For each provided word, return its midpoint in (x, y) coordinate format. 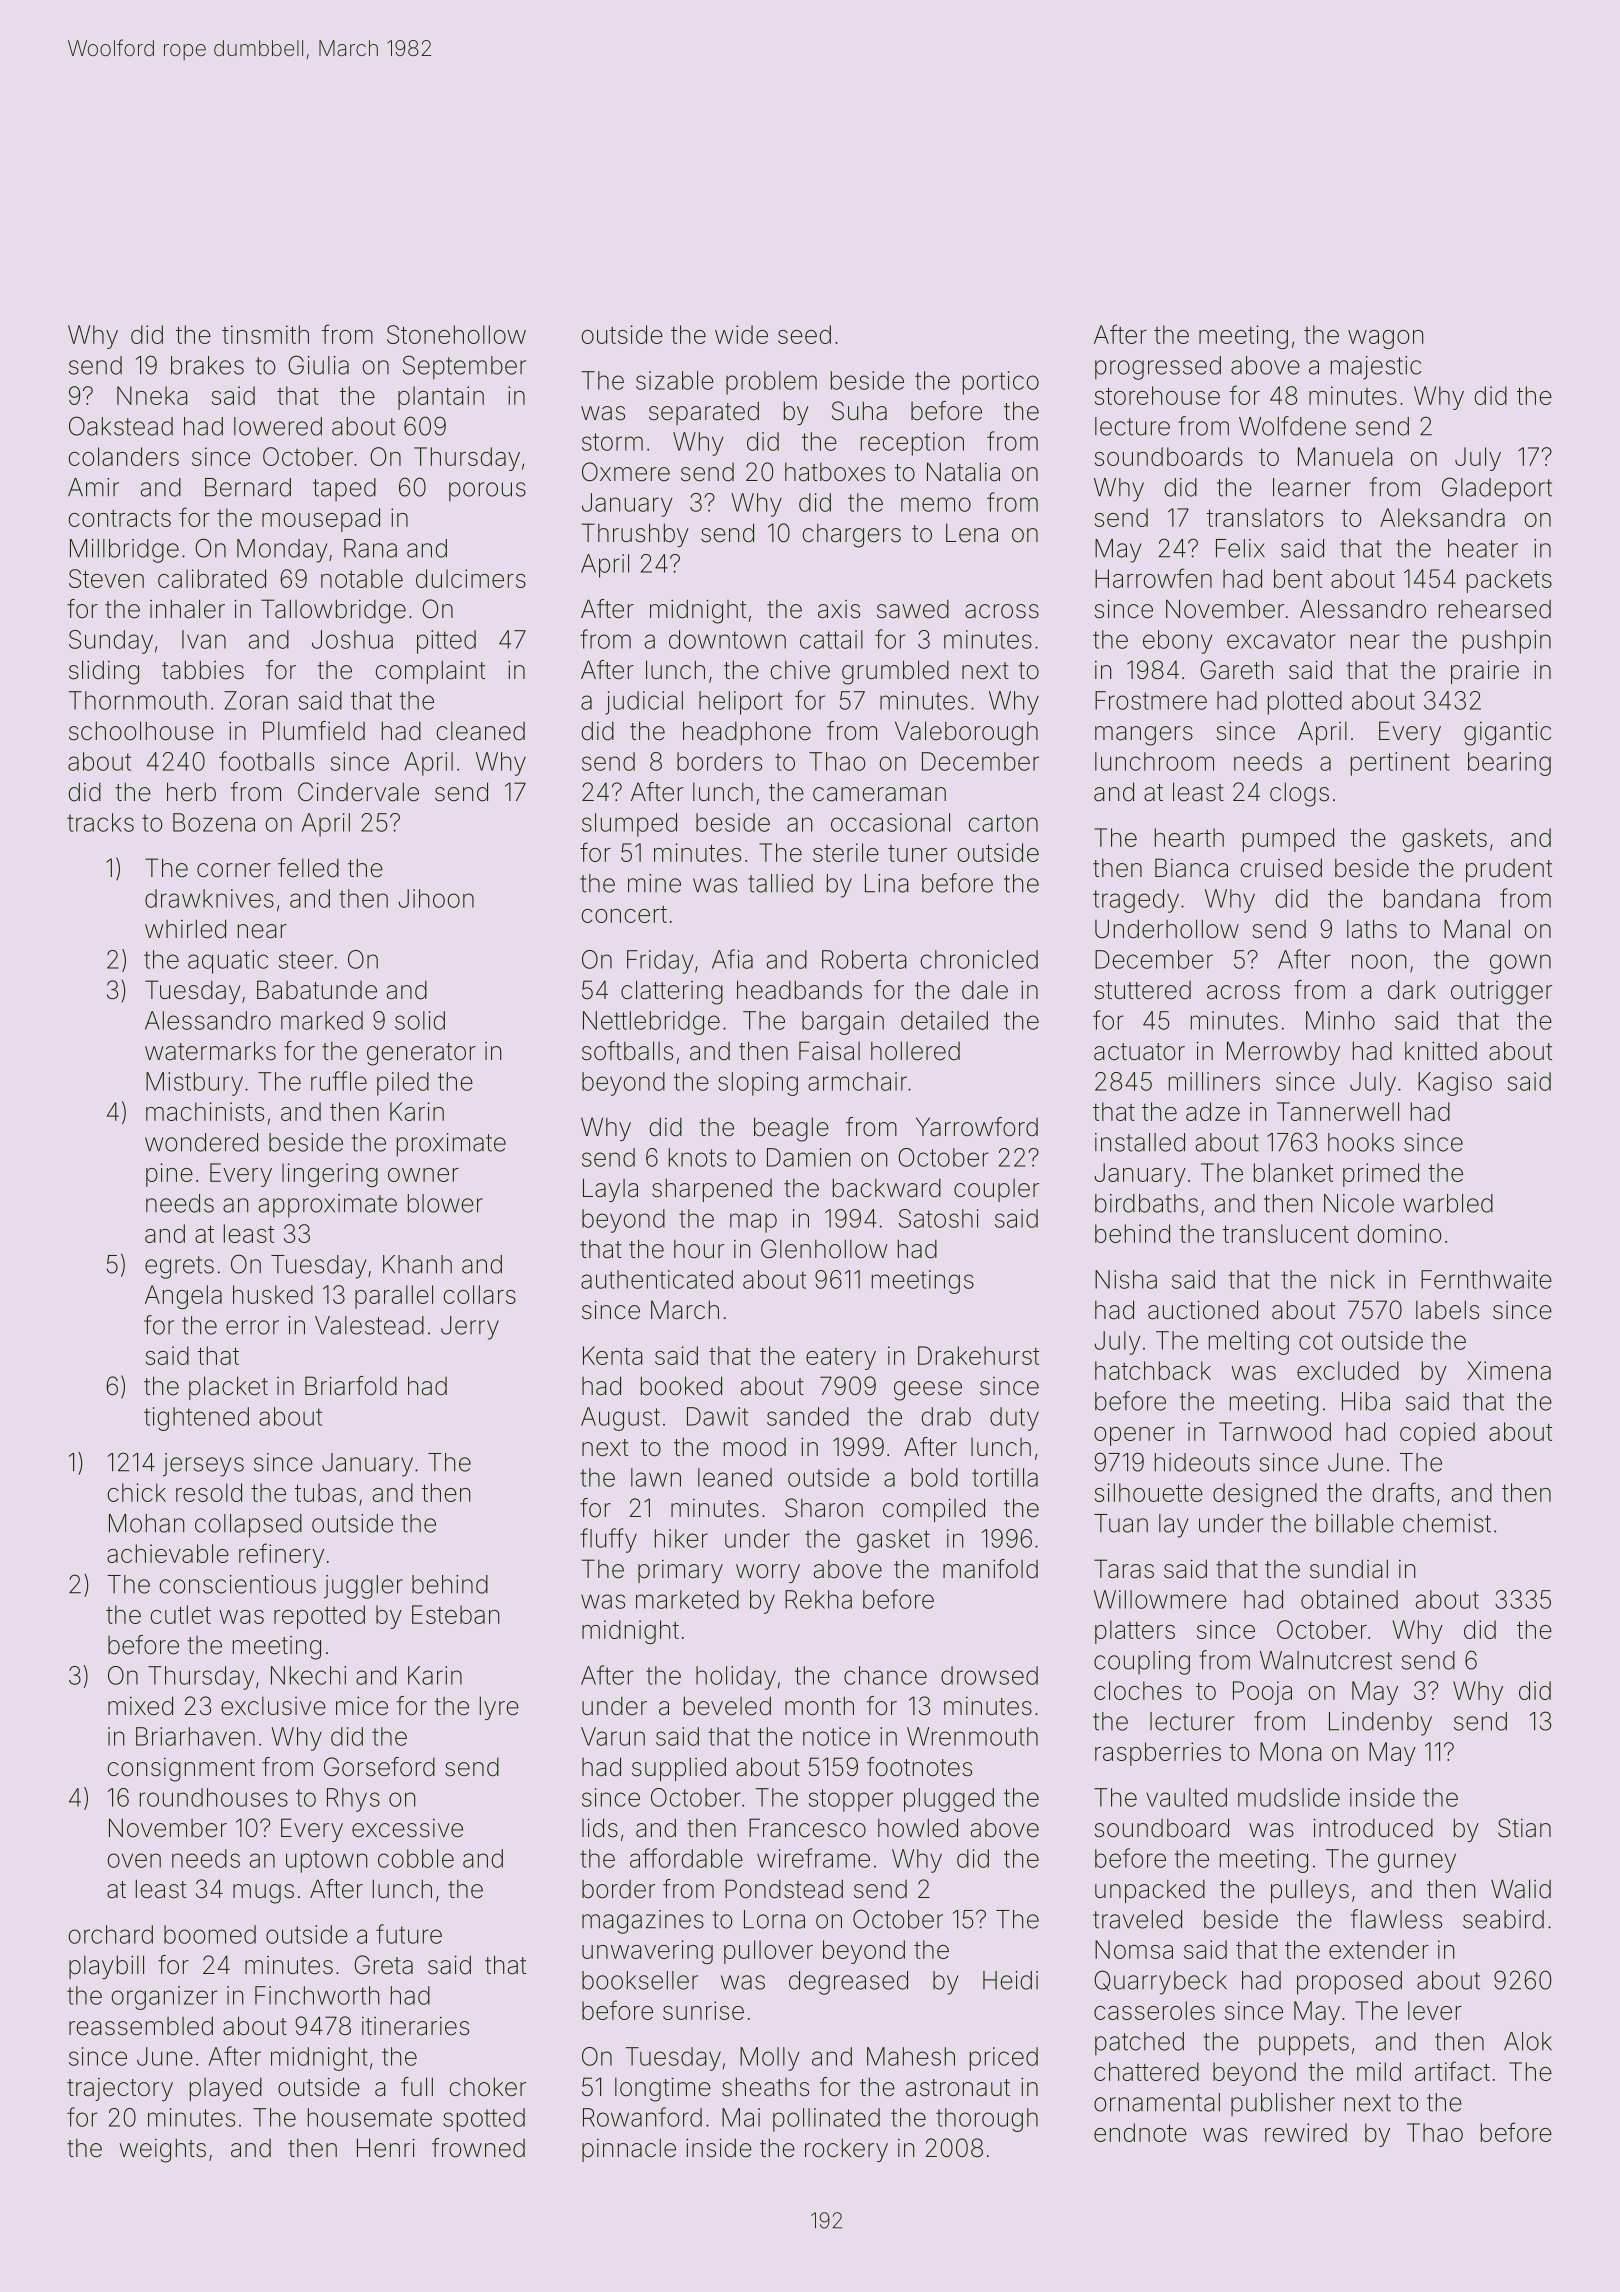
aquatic (228, 962)
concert (624, 914)
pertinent (1400, 764)
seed (804, 334)
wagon (1385, 339)
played (226, 2089)
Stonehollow (456, 334)
